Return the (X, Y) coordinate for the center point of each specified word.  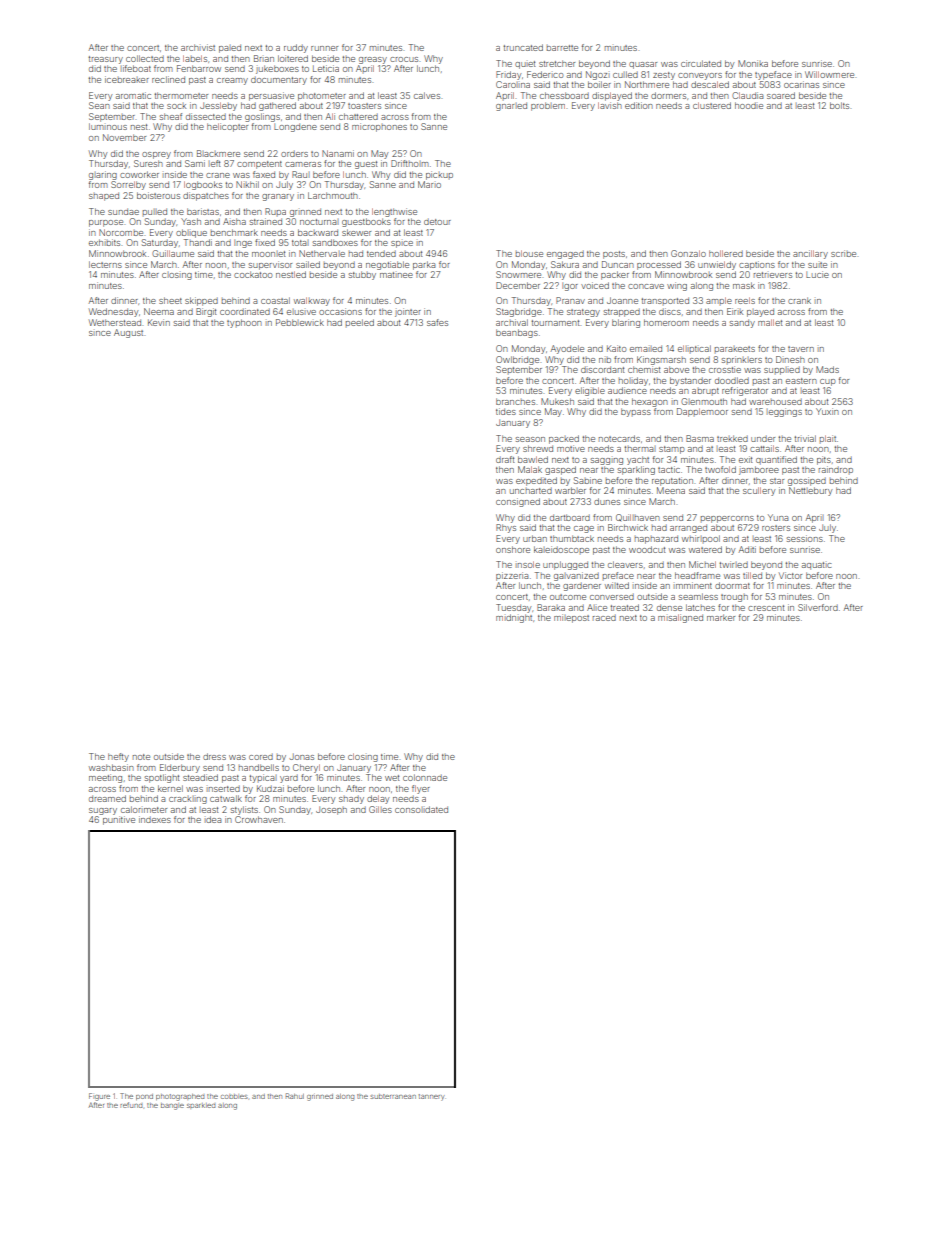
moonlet (269, 254)
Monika (753, 63)
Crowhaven (259, 819)
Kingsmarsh (661, 360)
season (530, 439)
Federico (545, 74)
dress (214, 756)
